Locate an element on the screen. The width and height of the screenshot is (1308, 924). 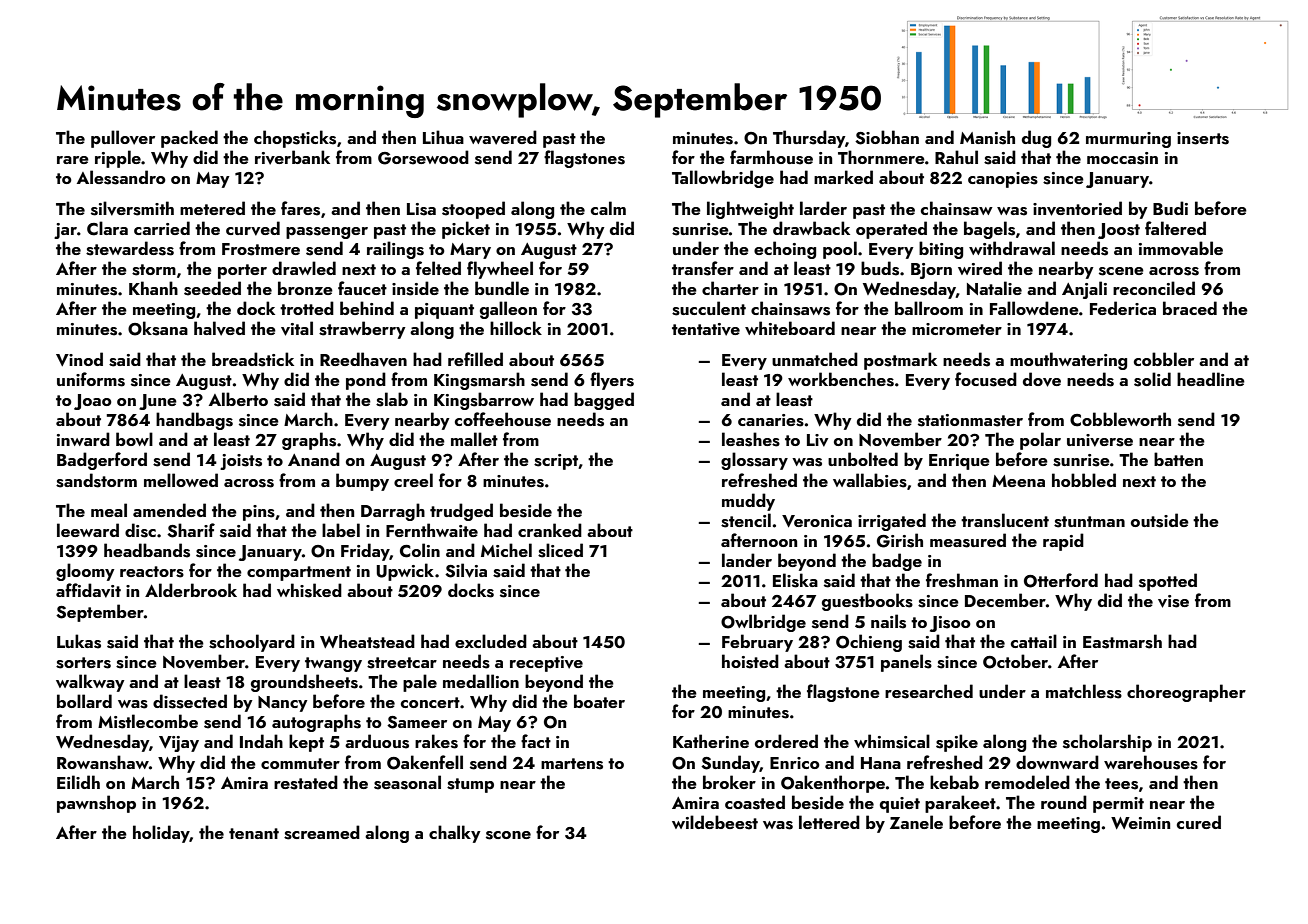
pins is located at coordinates (259, 513).
